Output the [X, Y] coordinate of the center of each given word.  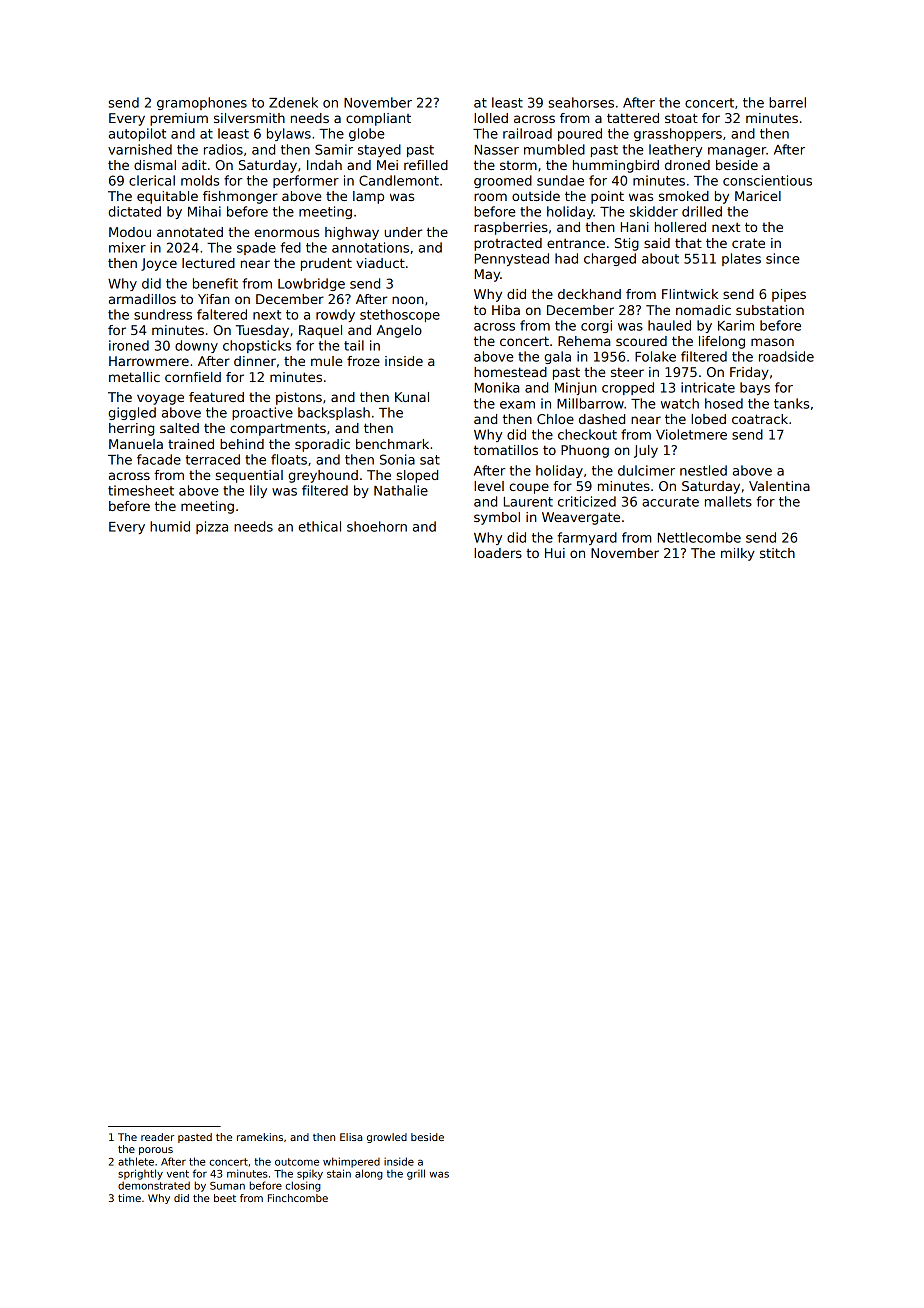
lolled [491, 118]
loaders [498, 553]
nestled [703, 470]
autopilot [137, 134]
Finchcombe [298, 1198]
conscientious [767, 180]
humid [170, 526]
